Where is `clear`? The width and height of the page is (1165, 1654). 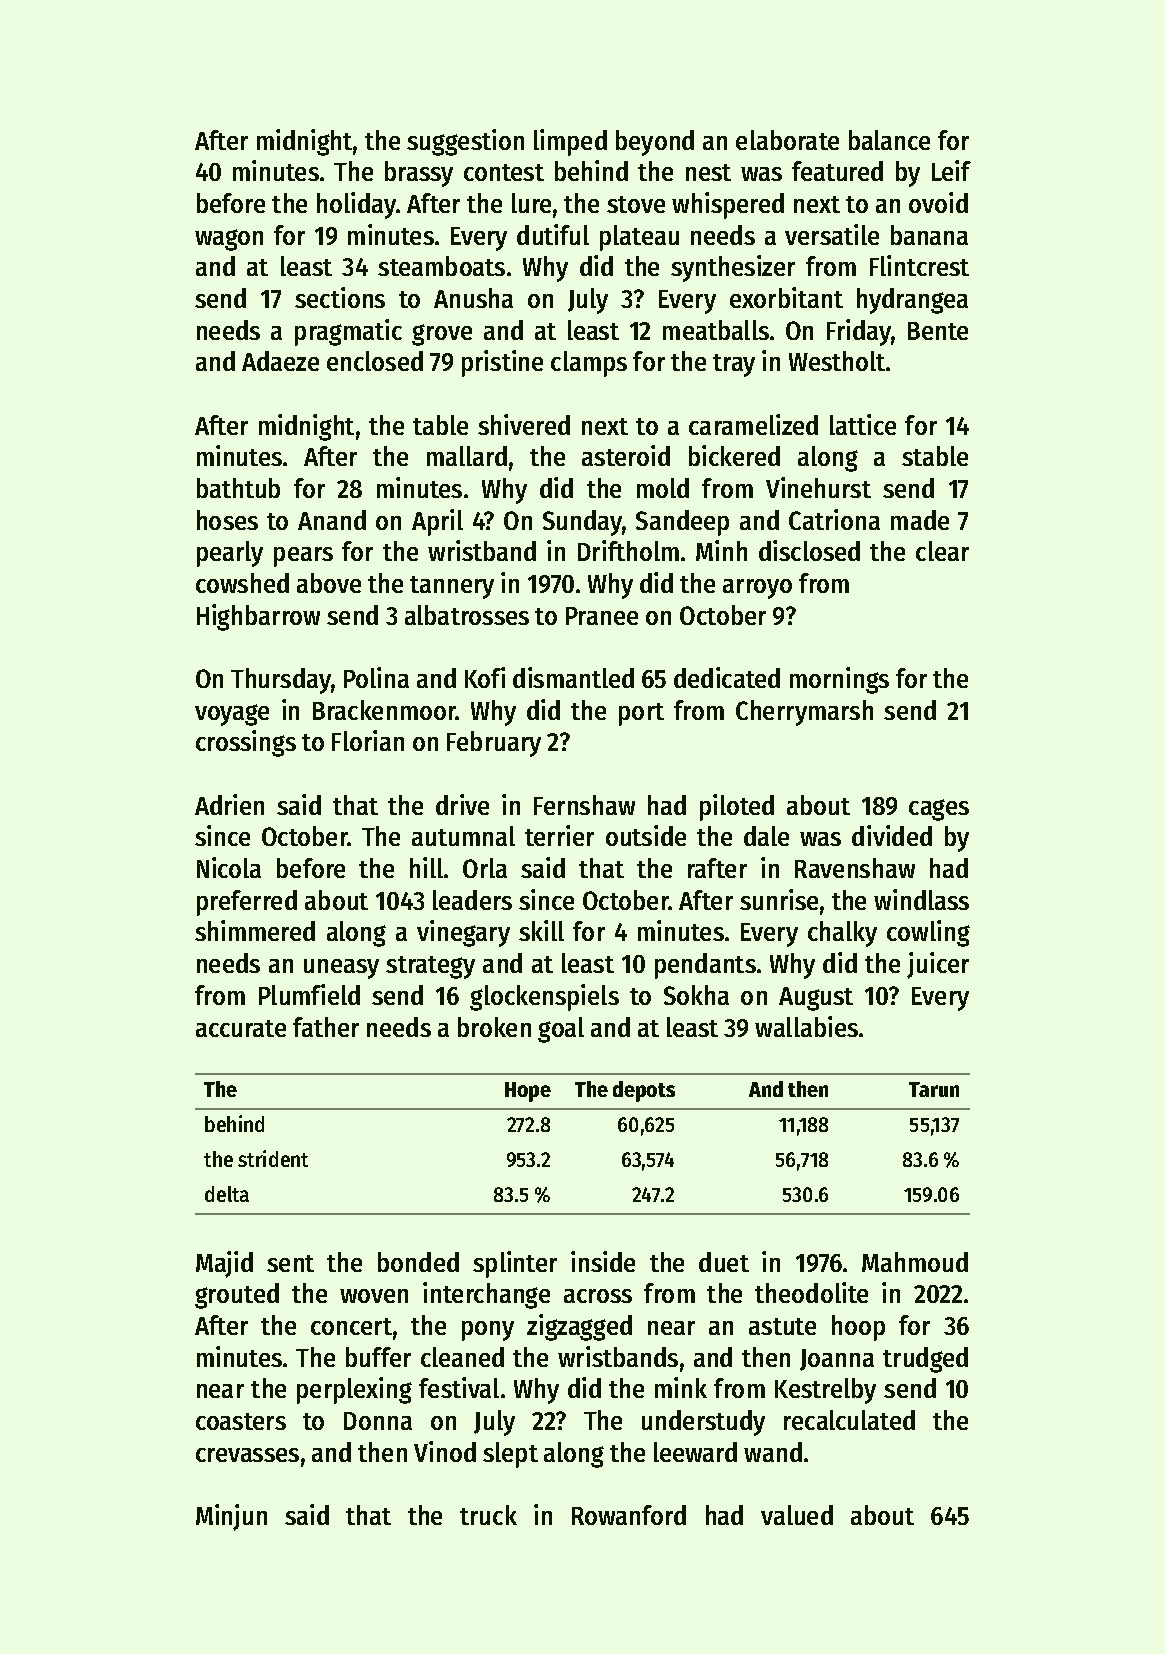 clear is located at coordinates (942, 551).
